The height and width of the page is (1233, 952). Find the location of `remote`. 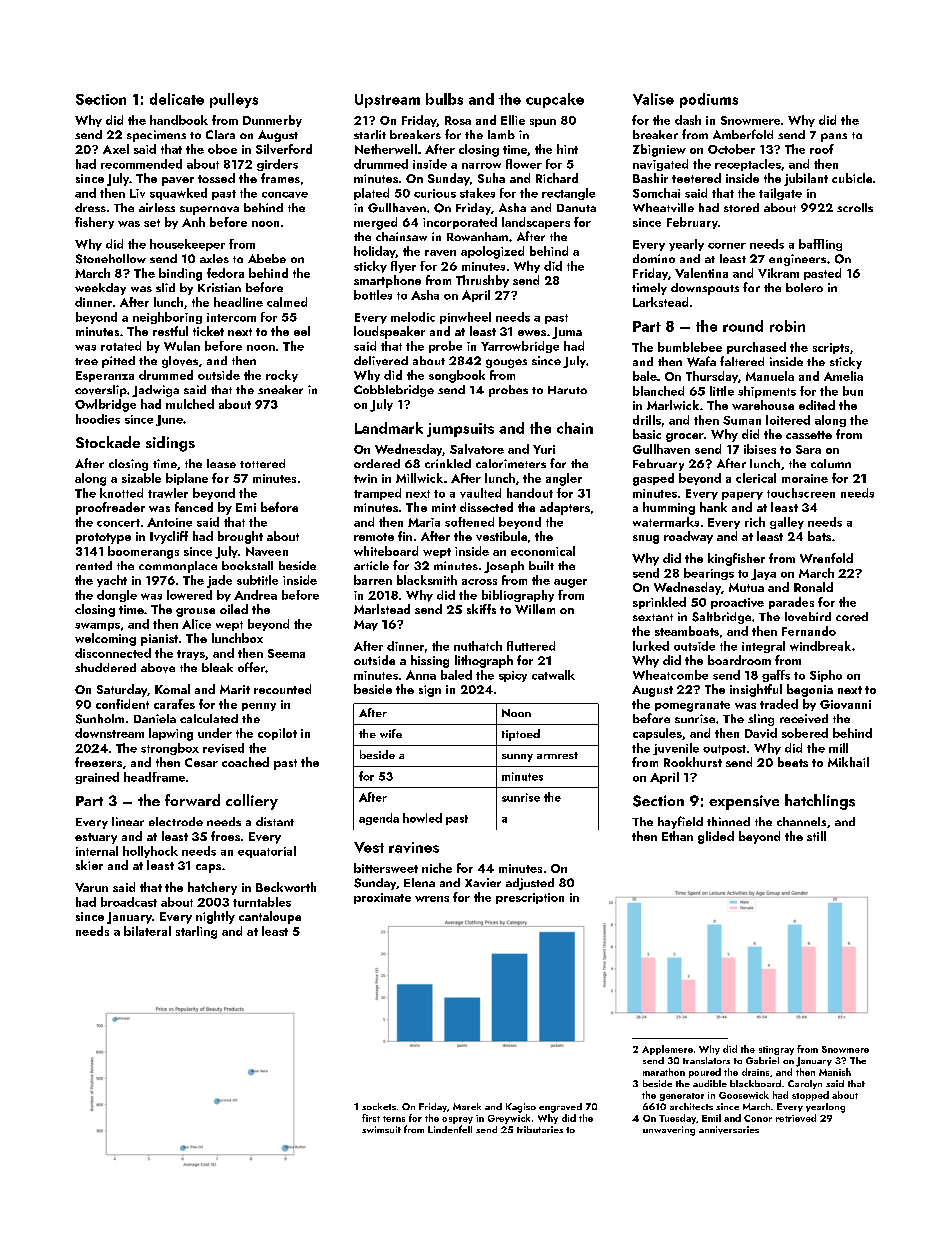

remote is located at coordinates (374, 537).
